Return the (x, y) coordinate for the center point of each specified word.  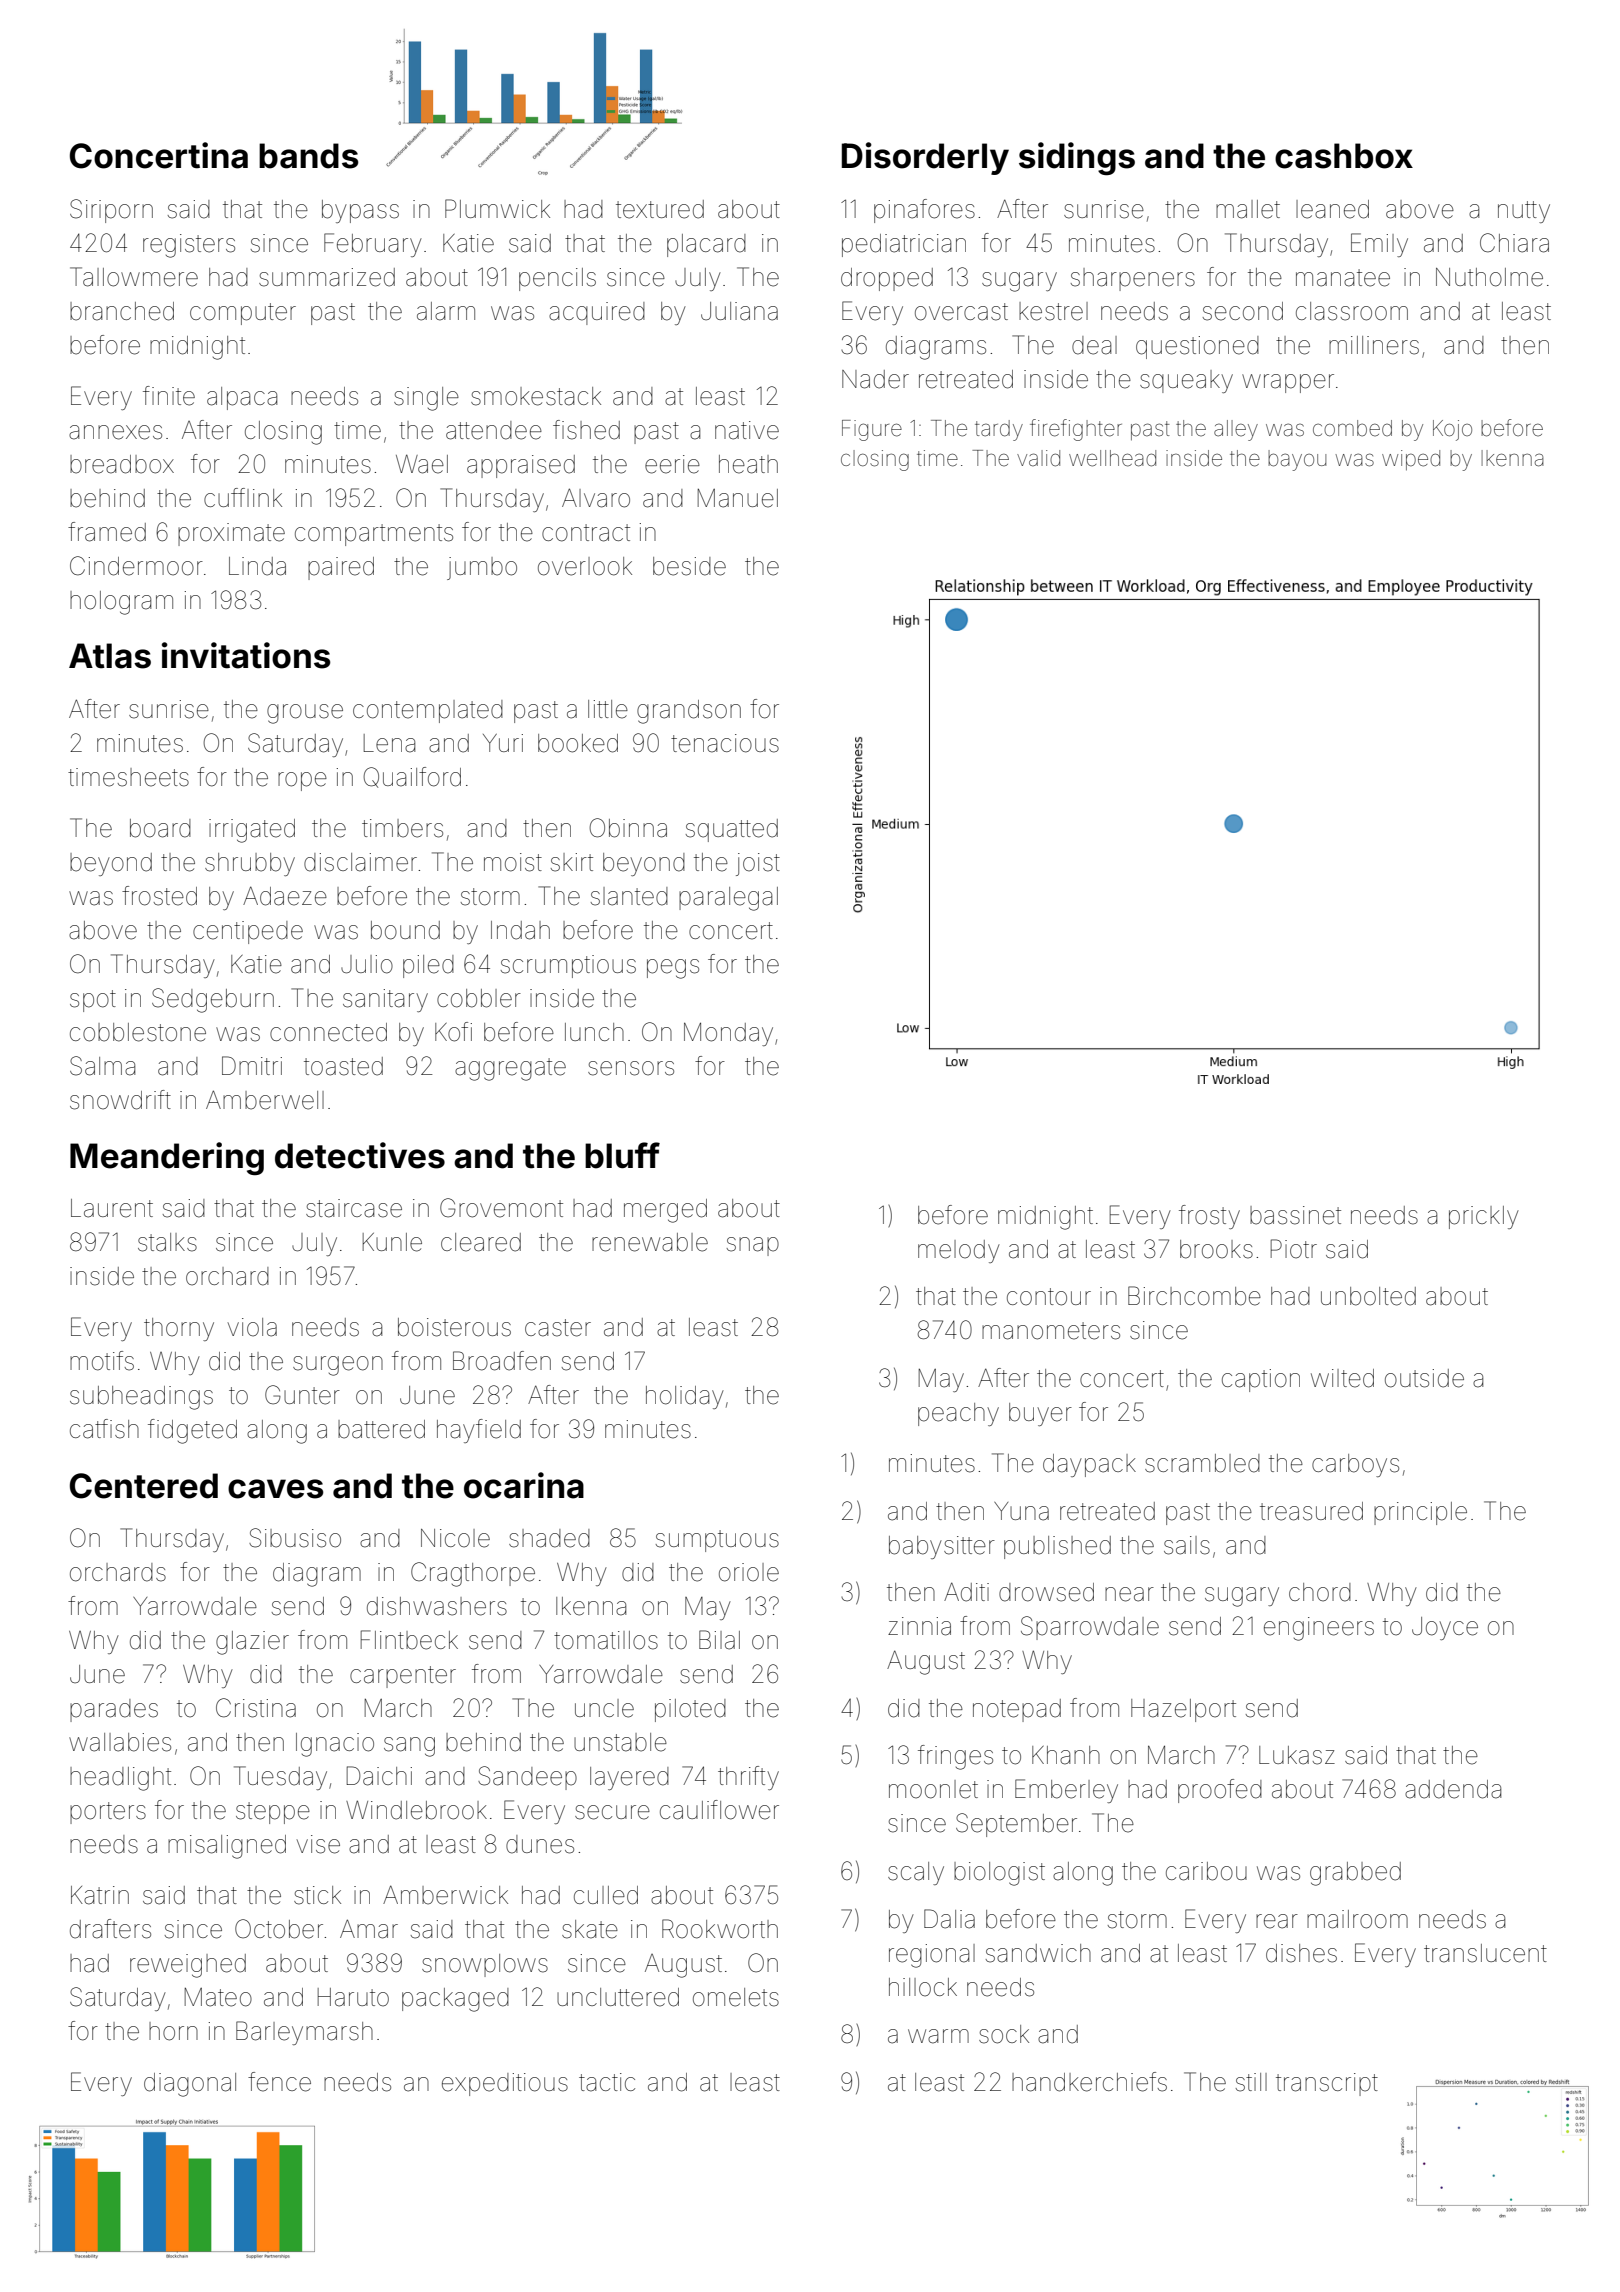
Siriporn (111, 211)
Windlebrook (416, 1810)
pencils (557, 279)
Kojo (1452, 430)
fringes (955, 1757)
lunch (594, 1032)
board (160, 828)
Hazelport (1183, 1710)
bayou (1297, 460)
